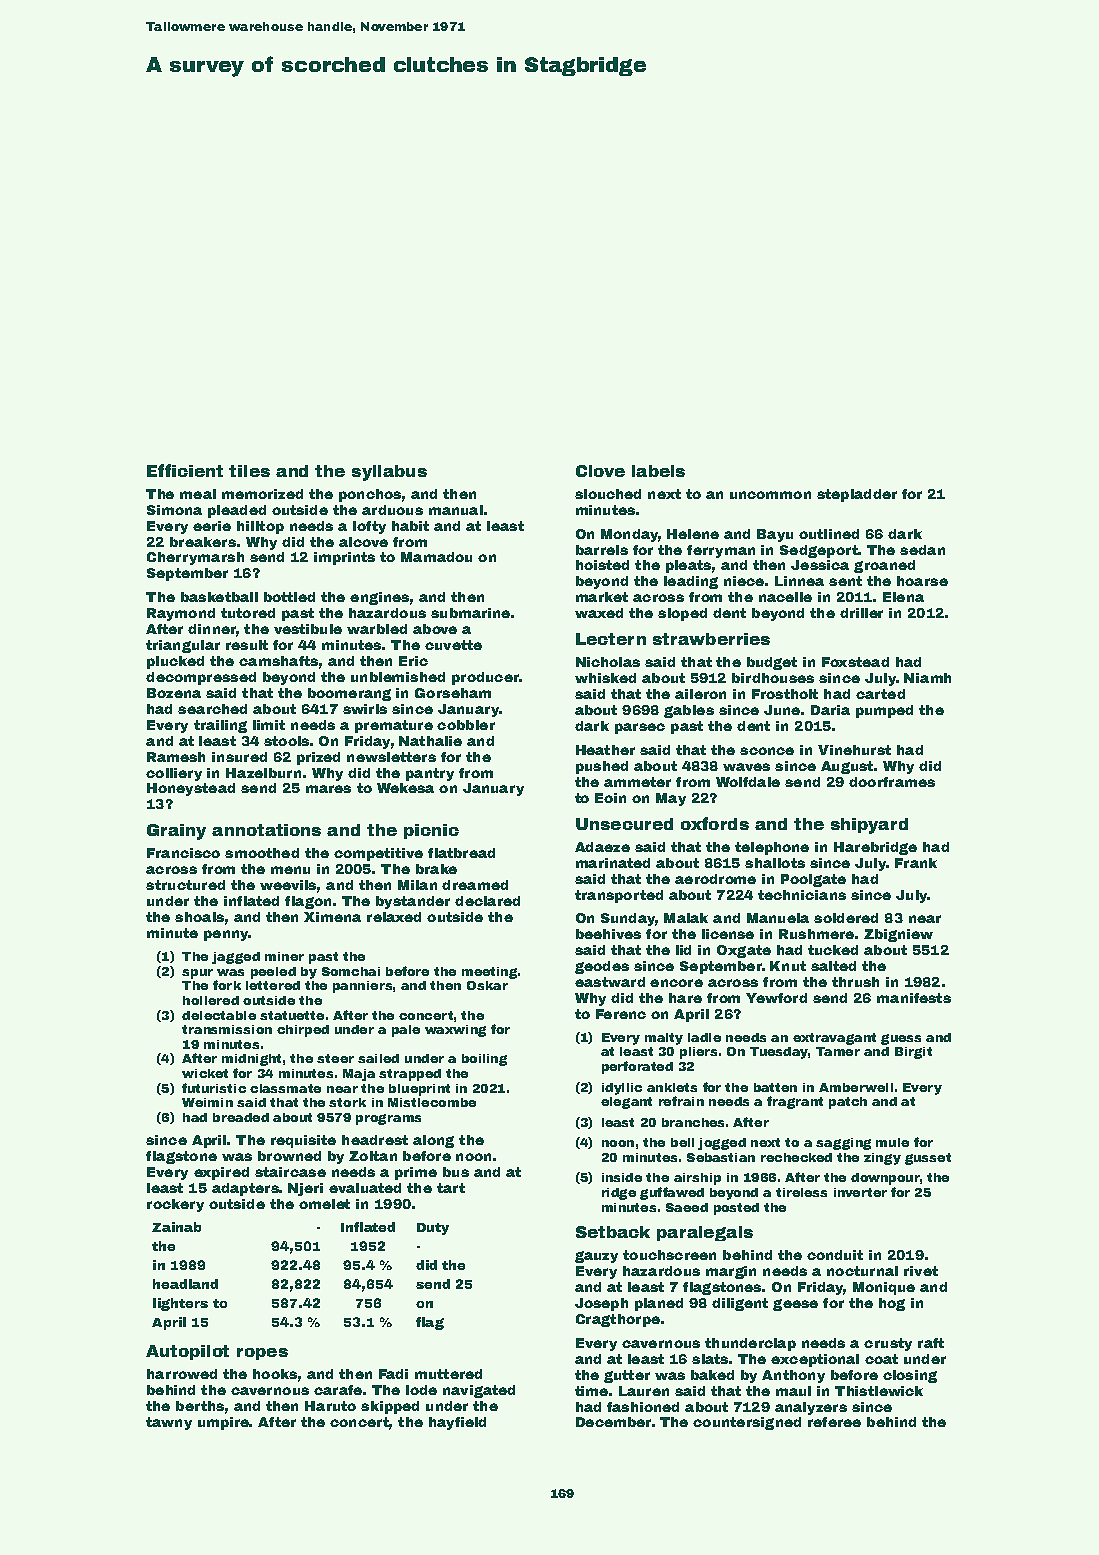  What do you see at coordinates (624, 824) in the page?
I see `Unsecured` at bounding box center [624, 824].
